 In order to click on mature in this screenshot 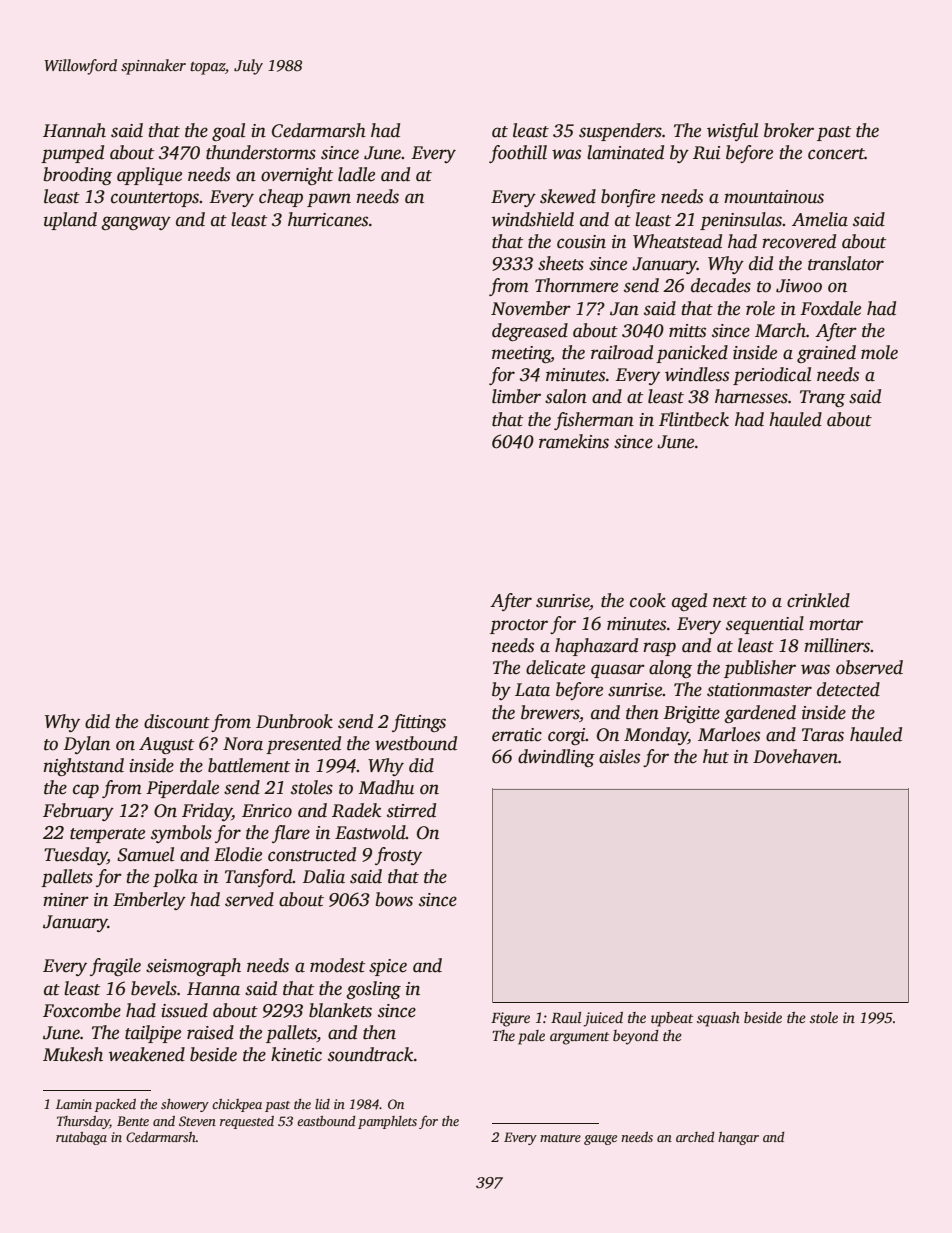, I will do `click(560, 1138)`.
